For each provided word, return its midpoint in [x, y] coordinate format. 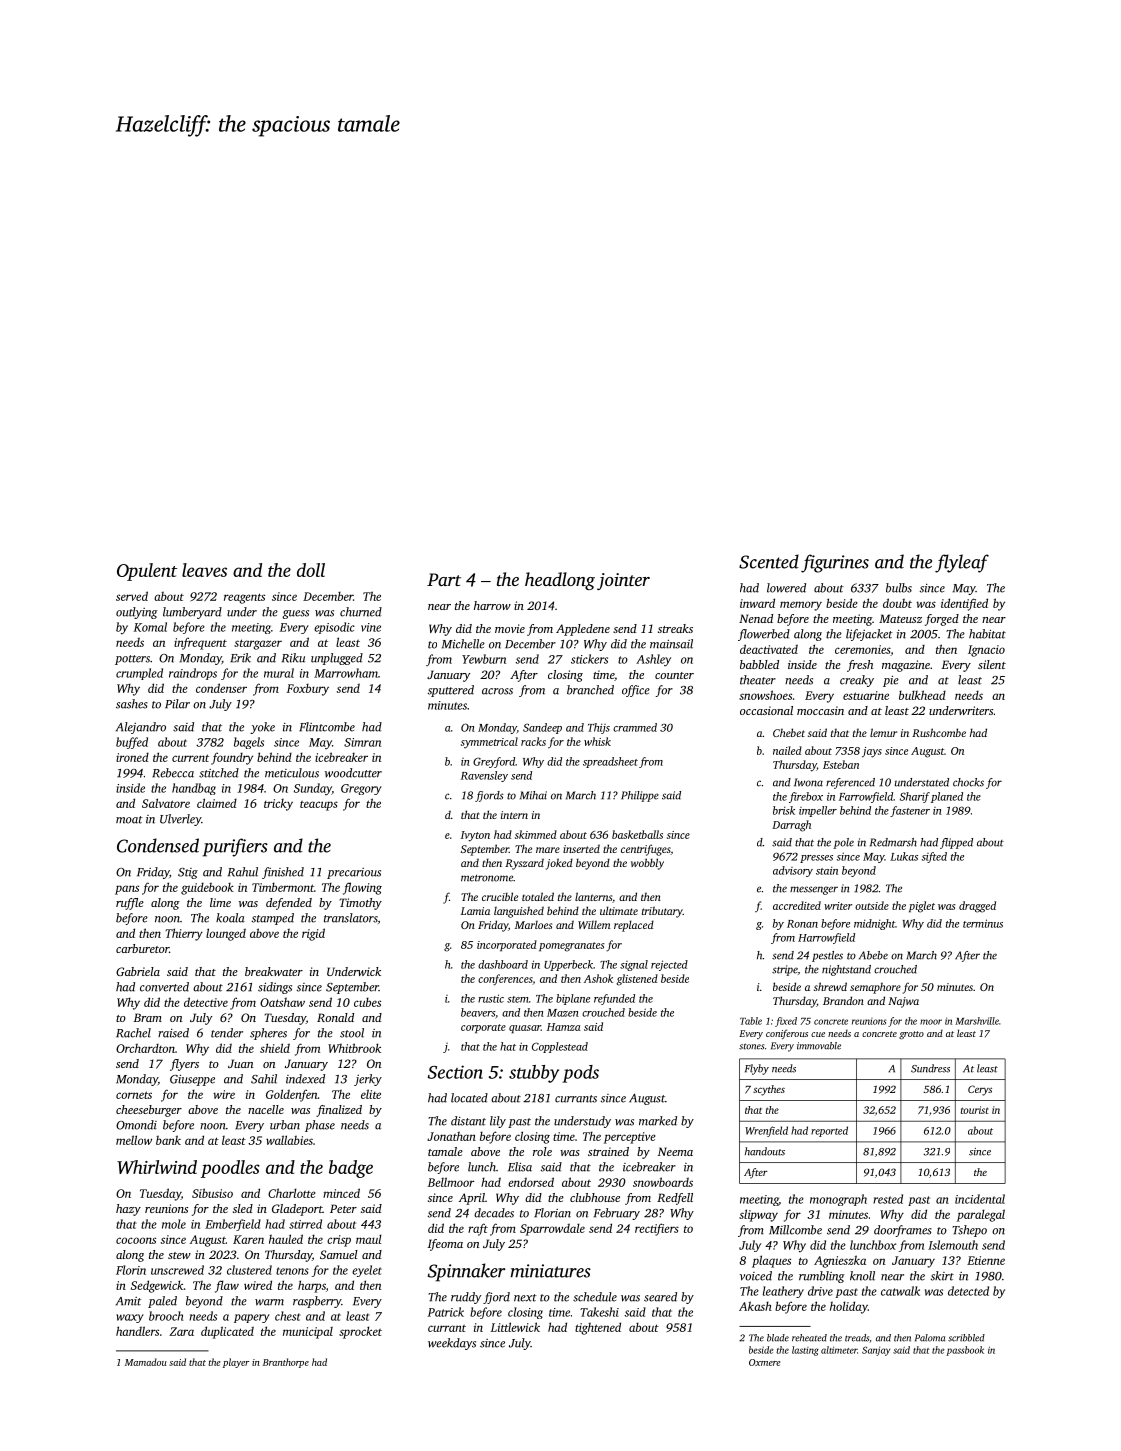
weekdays [452, 1344]
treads [857, 1338]
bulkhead [922, 695]
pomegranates [571, 947]
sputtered [451, 691]
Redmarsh [893, 842]
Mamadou [146, 1362]
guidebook [207, 888]
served [132, 596]
